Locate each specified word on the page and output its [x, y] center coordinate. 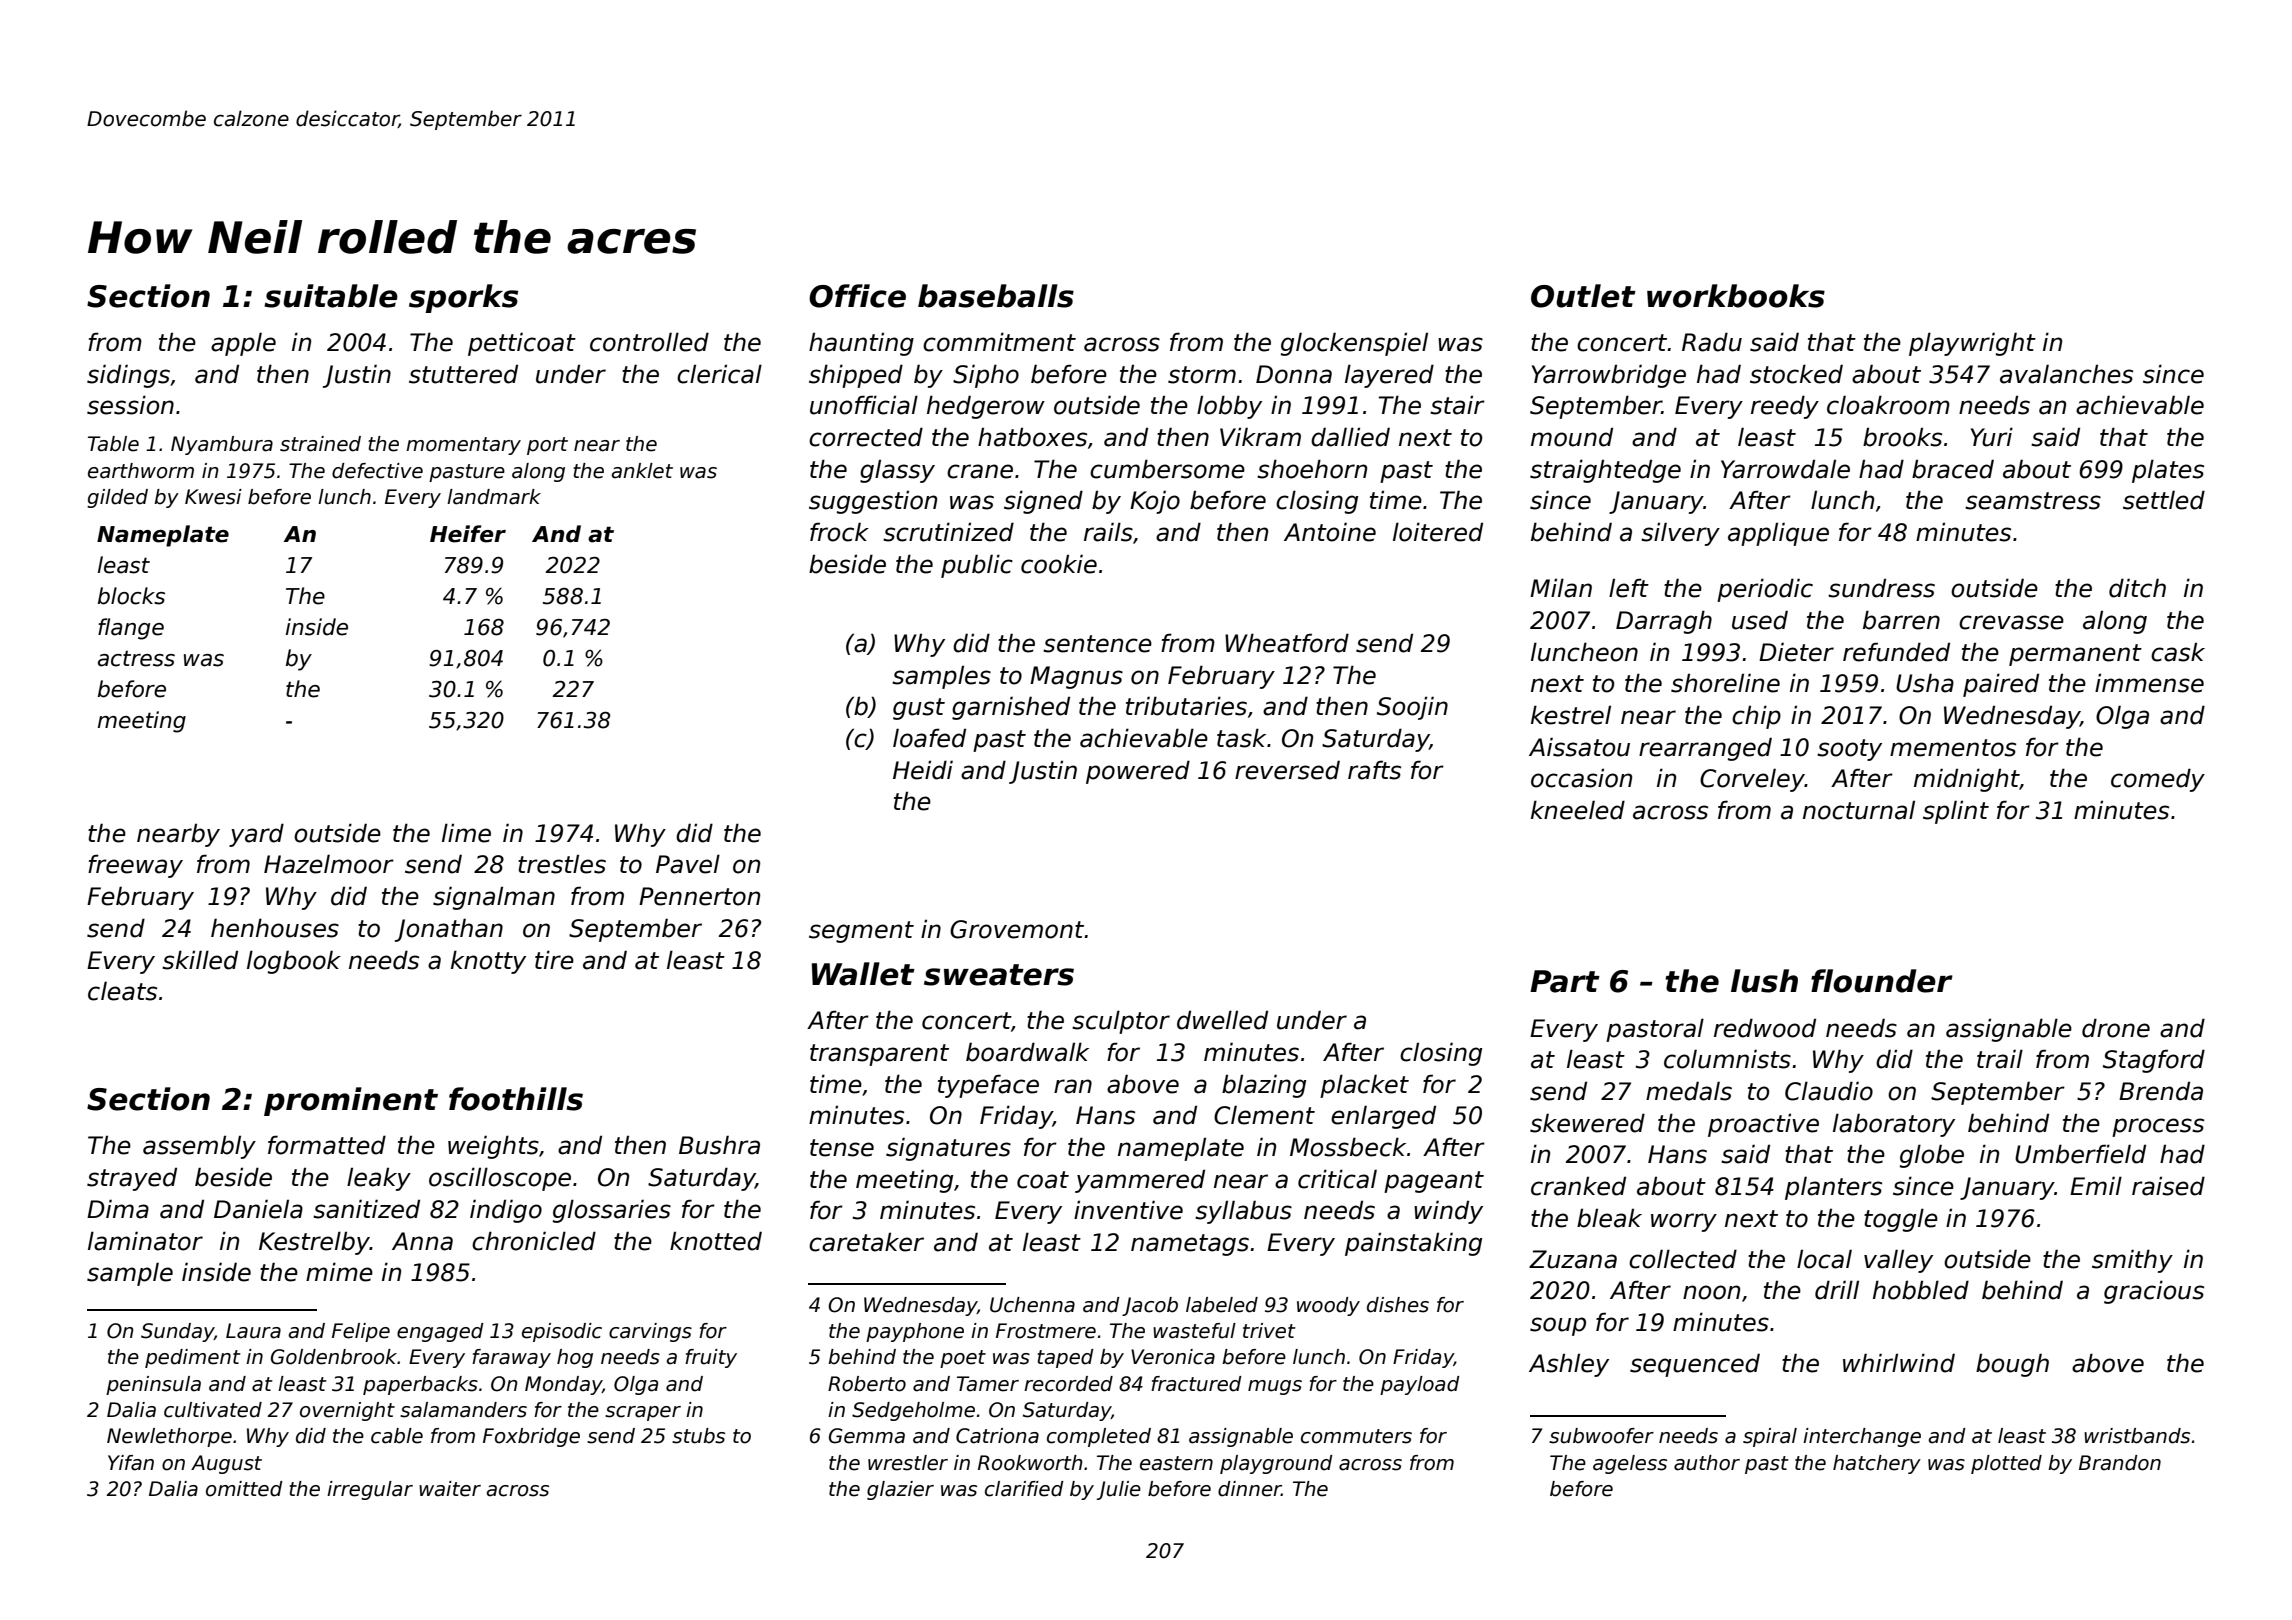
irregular [370, 1490]
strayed [132, 1179]
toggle [1901, 1220]
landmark [494, 497]
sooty [1849, 750]
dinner [1249, 1489]
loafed [929, 738]
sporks [463, 298]
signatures [948, 1149]
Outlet [1583, 296]
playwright [1972, 344]
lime [466, 833]
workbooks [1736, 296]
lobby [1229, 407]
